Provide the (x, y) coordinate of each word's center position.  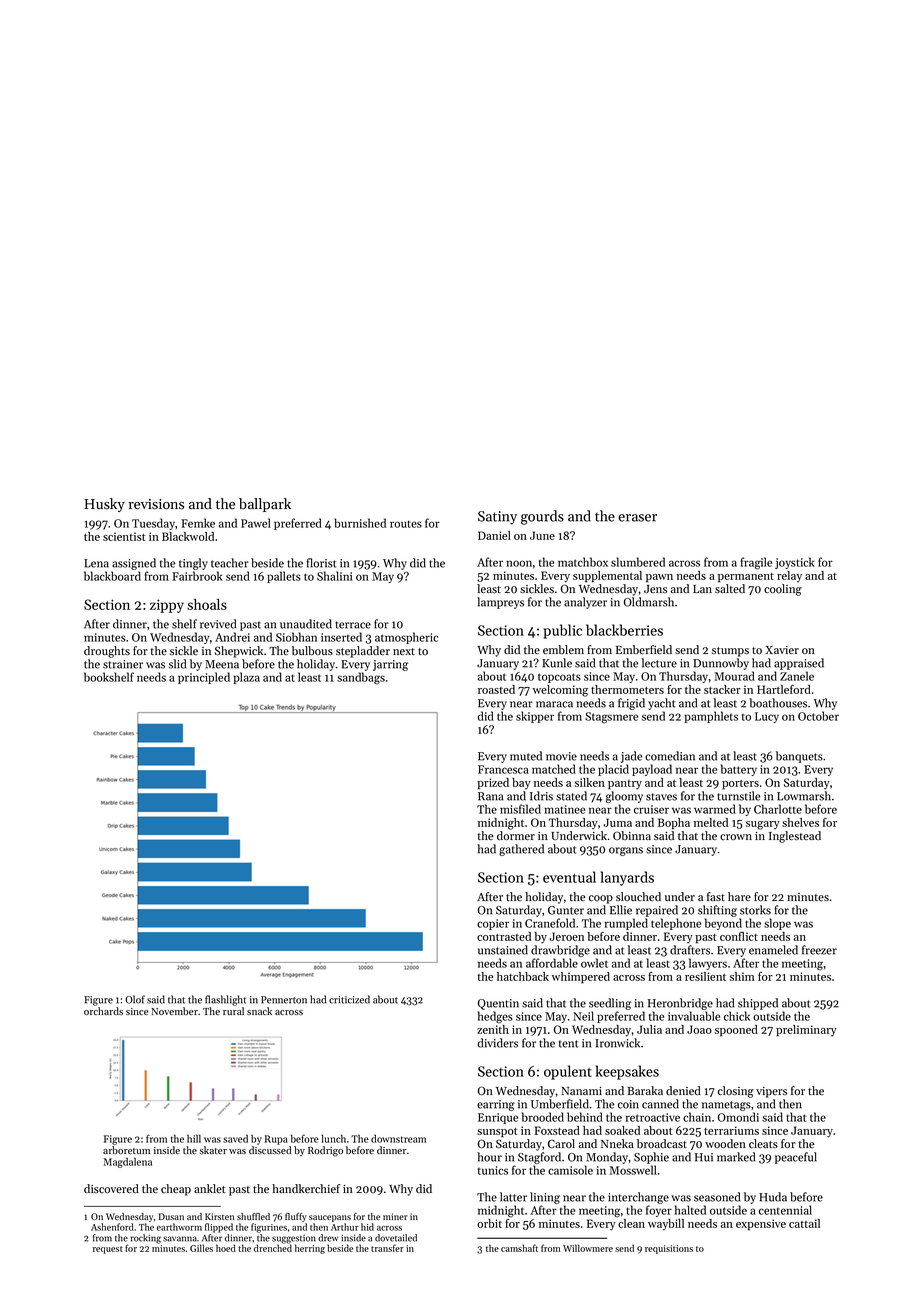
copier (493, 924)
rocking (146, 1239)
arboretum (126, 1150)
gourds (542, 517)
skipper (535, 717)
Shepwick (239, 652)
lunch (334, 1138)
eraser (637, 518)
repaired (657, 911)
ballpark (265, 505)
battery (739, 770)
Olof (135, 999)
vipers (771, 1092)
